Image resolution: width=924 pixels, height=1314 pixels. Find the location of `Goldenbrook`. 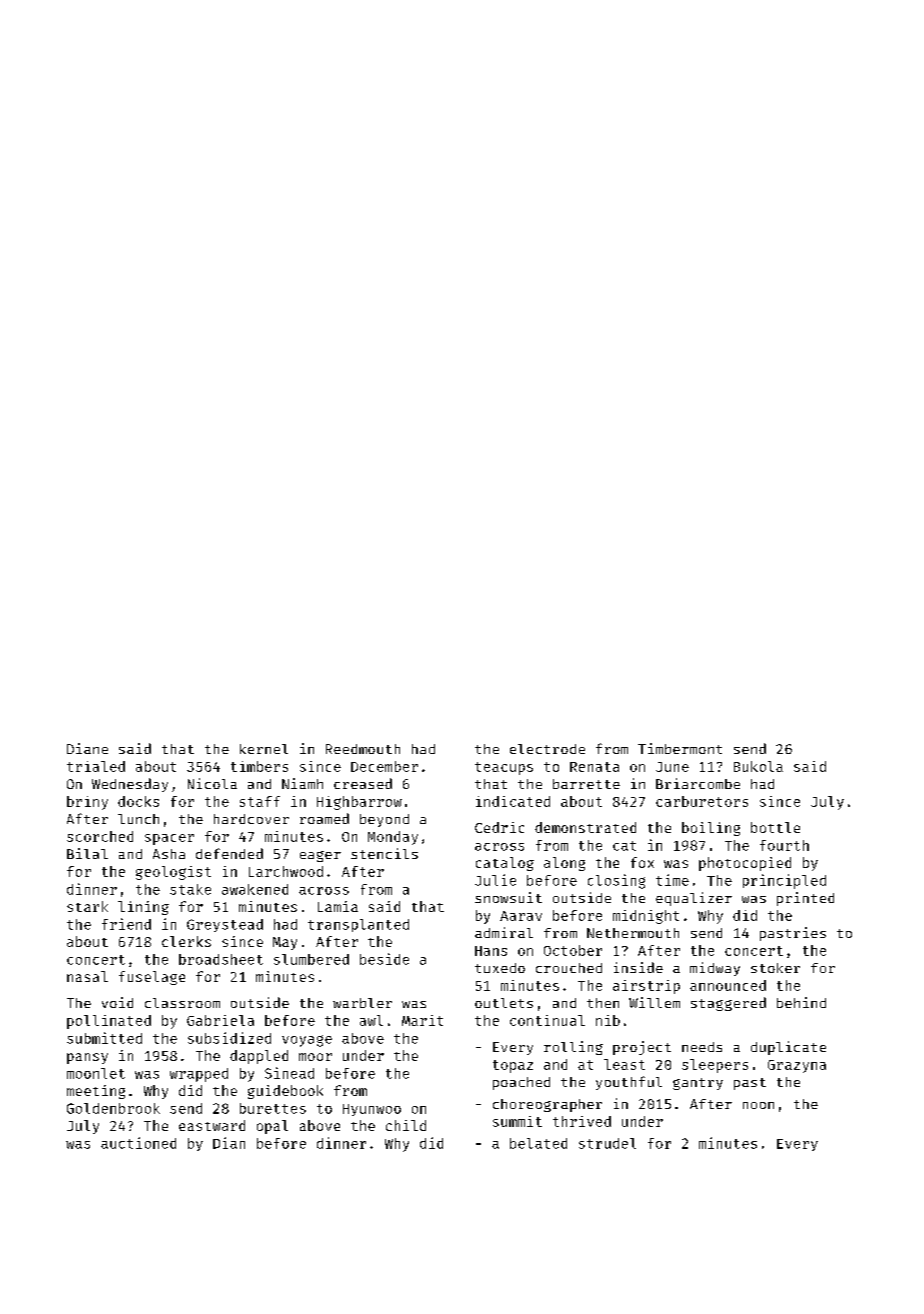

Goldenbrook is located at coordinates (113, 1108).
